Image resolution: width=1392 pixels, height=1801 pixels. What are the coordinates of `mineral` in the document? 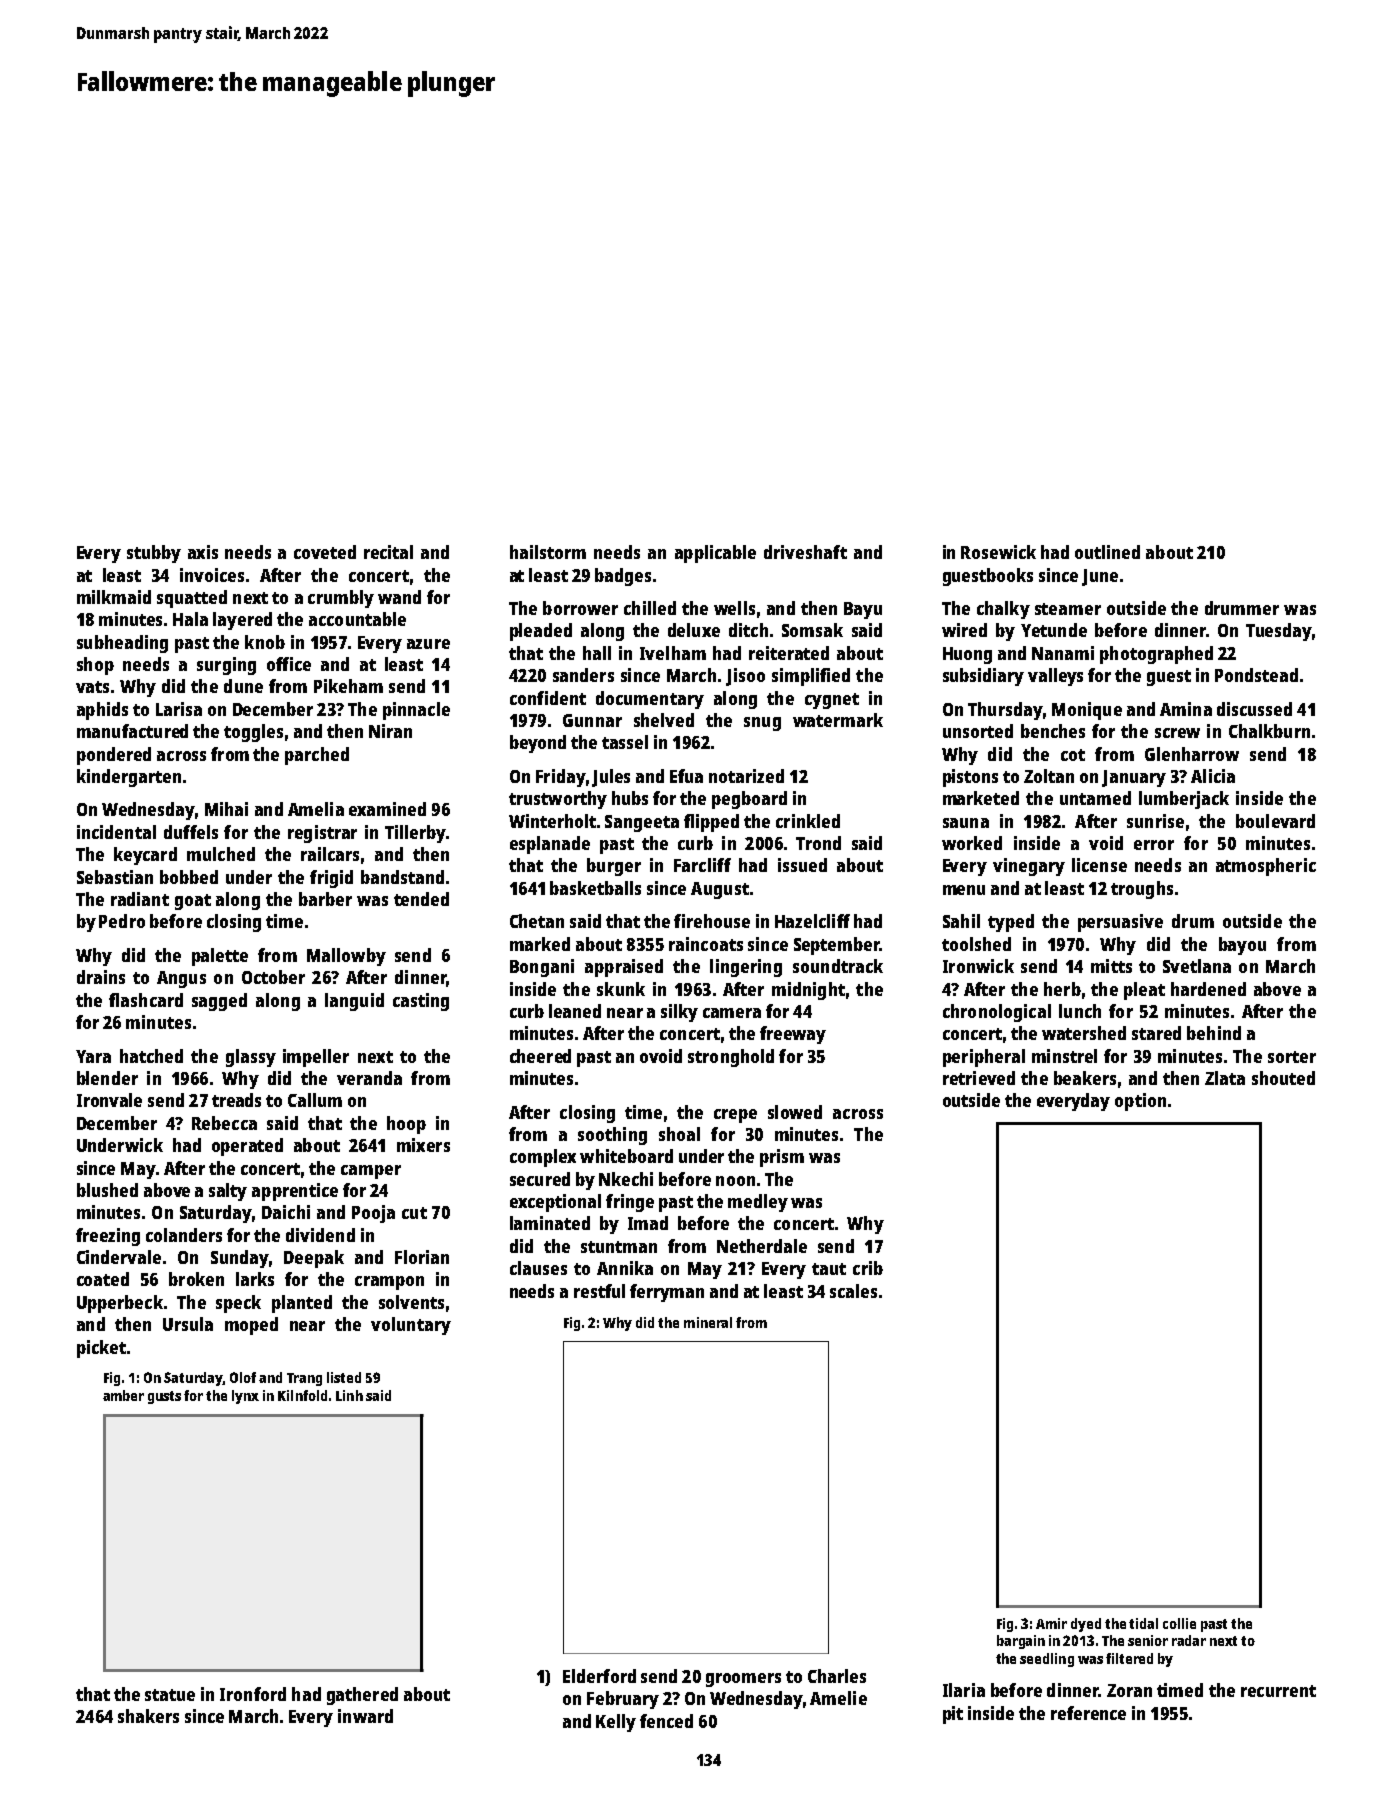 It's located at (708, 1322).
